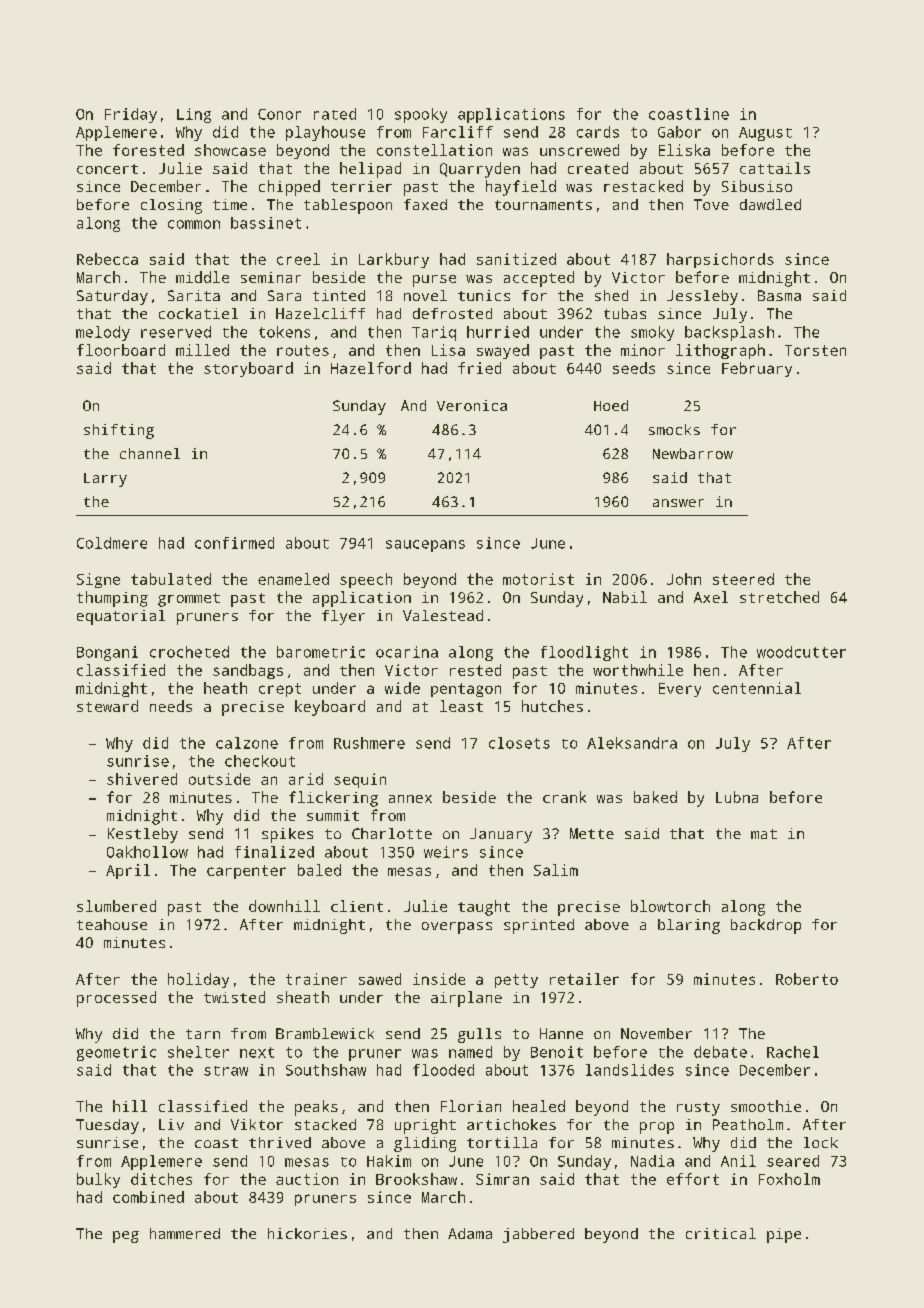 This screenshot has height=1308, width=924. What do you see at coordinates (678, 503) in the screenshot?
I see `answer` at bounding box center [678, 503].
